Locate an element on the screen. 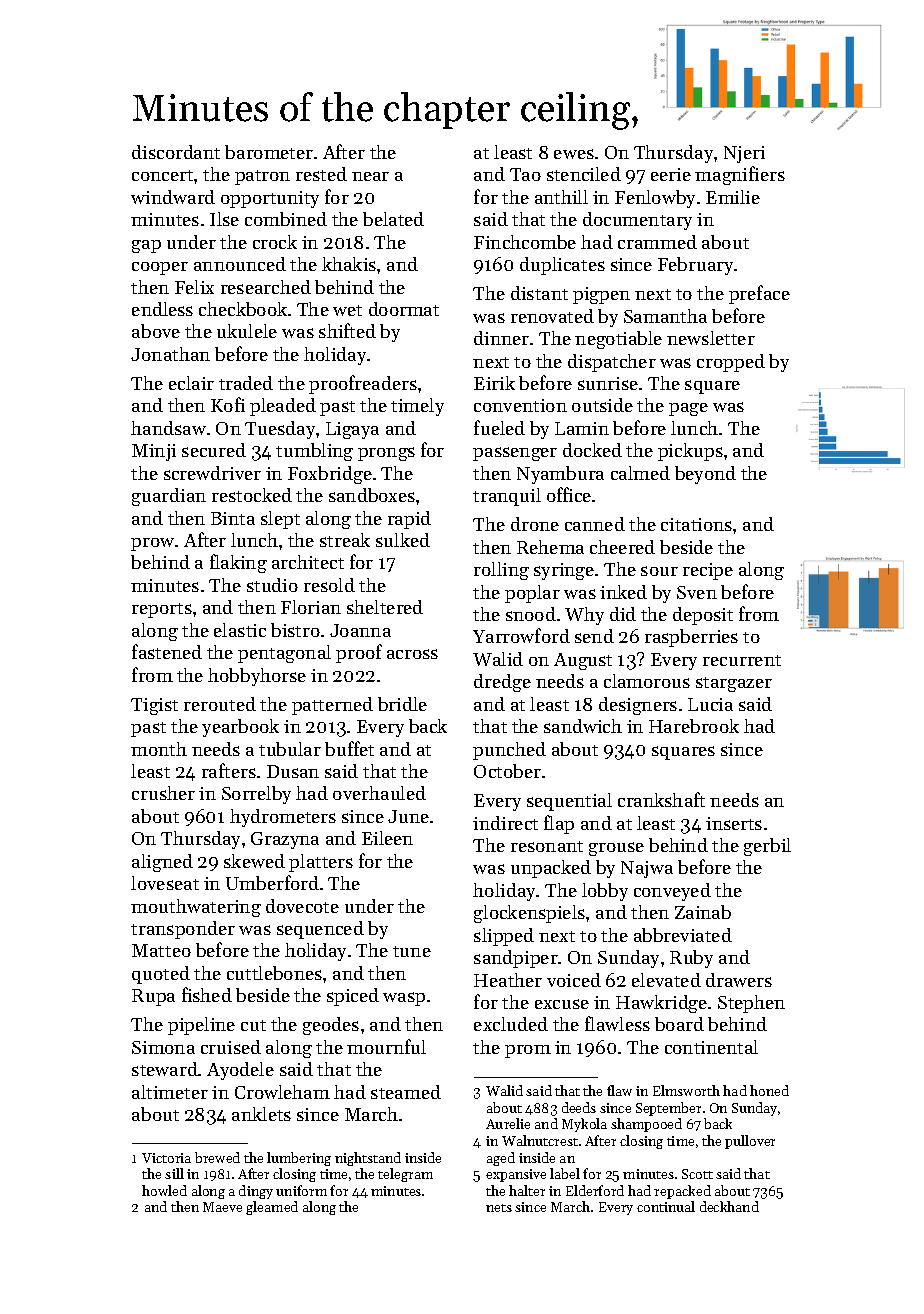 The image size is (924, 1314). tranquil is located at coordinates (507, 497).
